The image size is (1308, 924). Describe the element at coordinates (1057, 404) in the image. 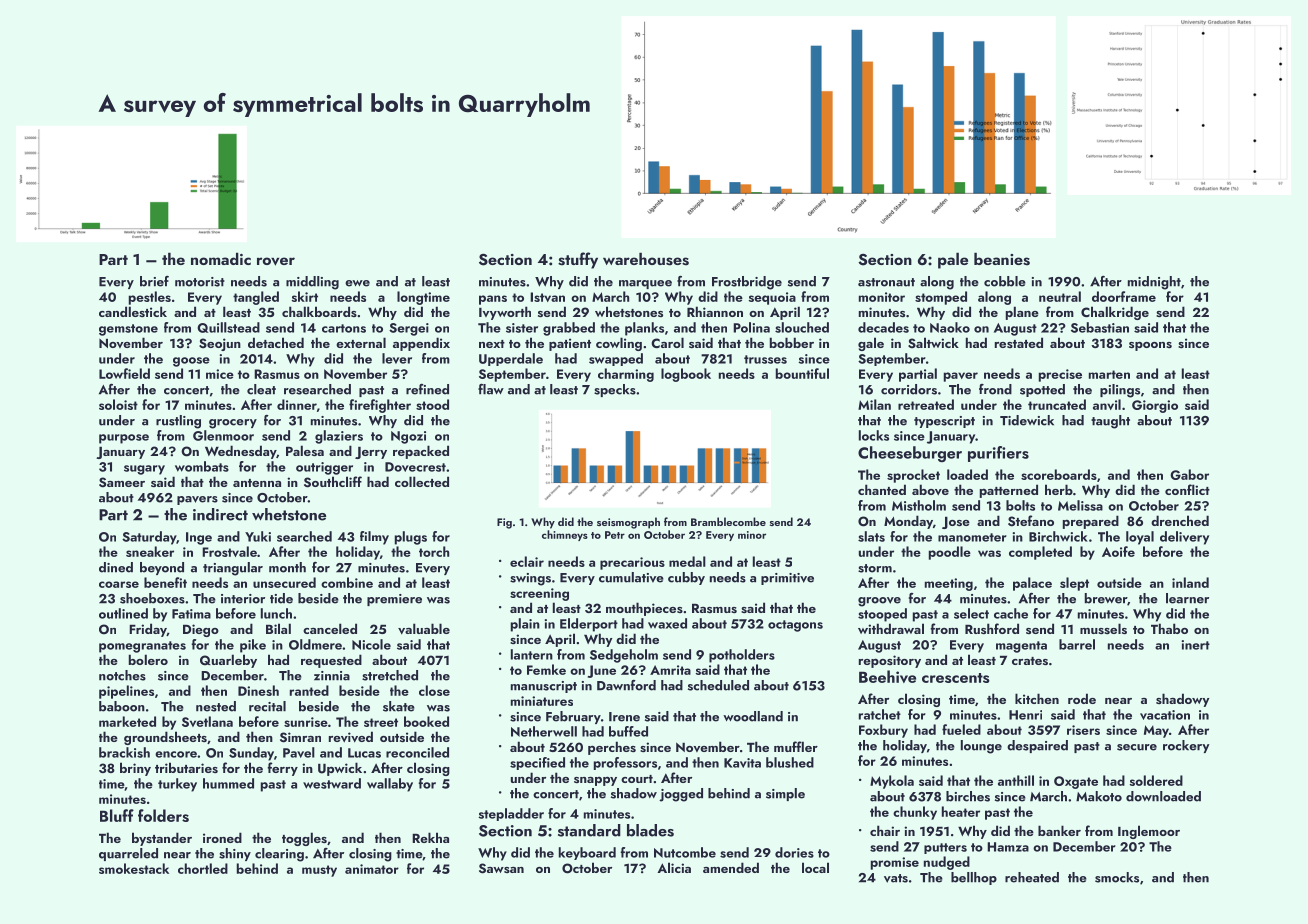

I see `truncated` at that location.
